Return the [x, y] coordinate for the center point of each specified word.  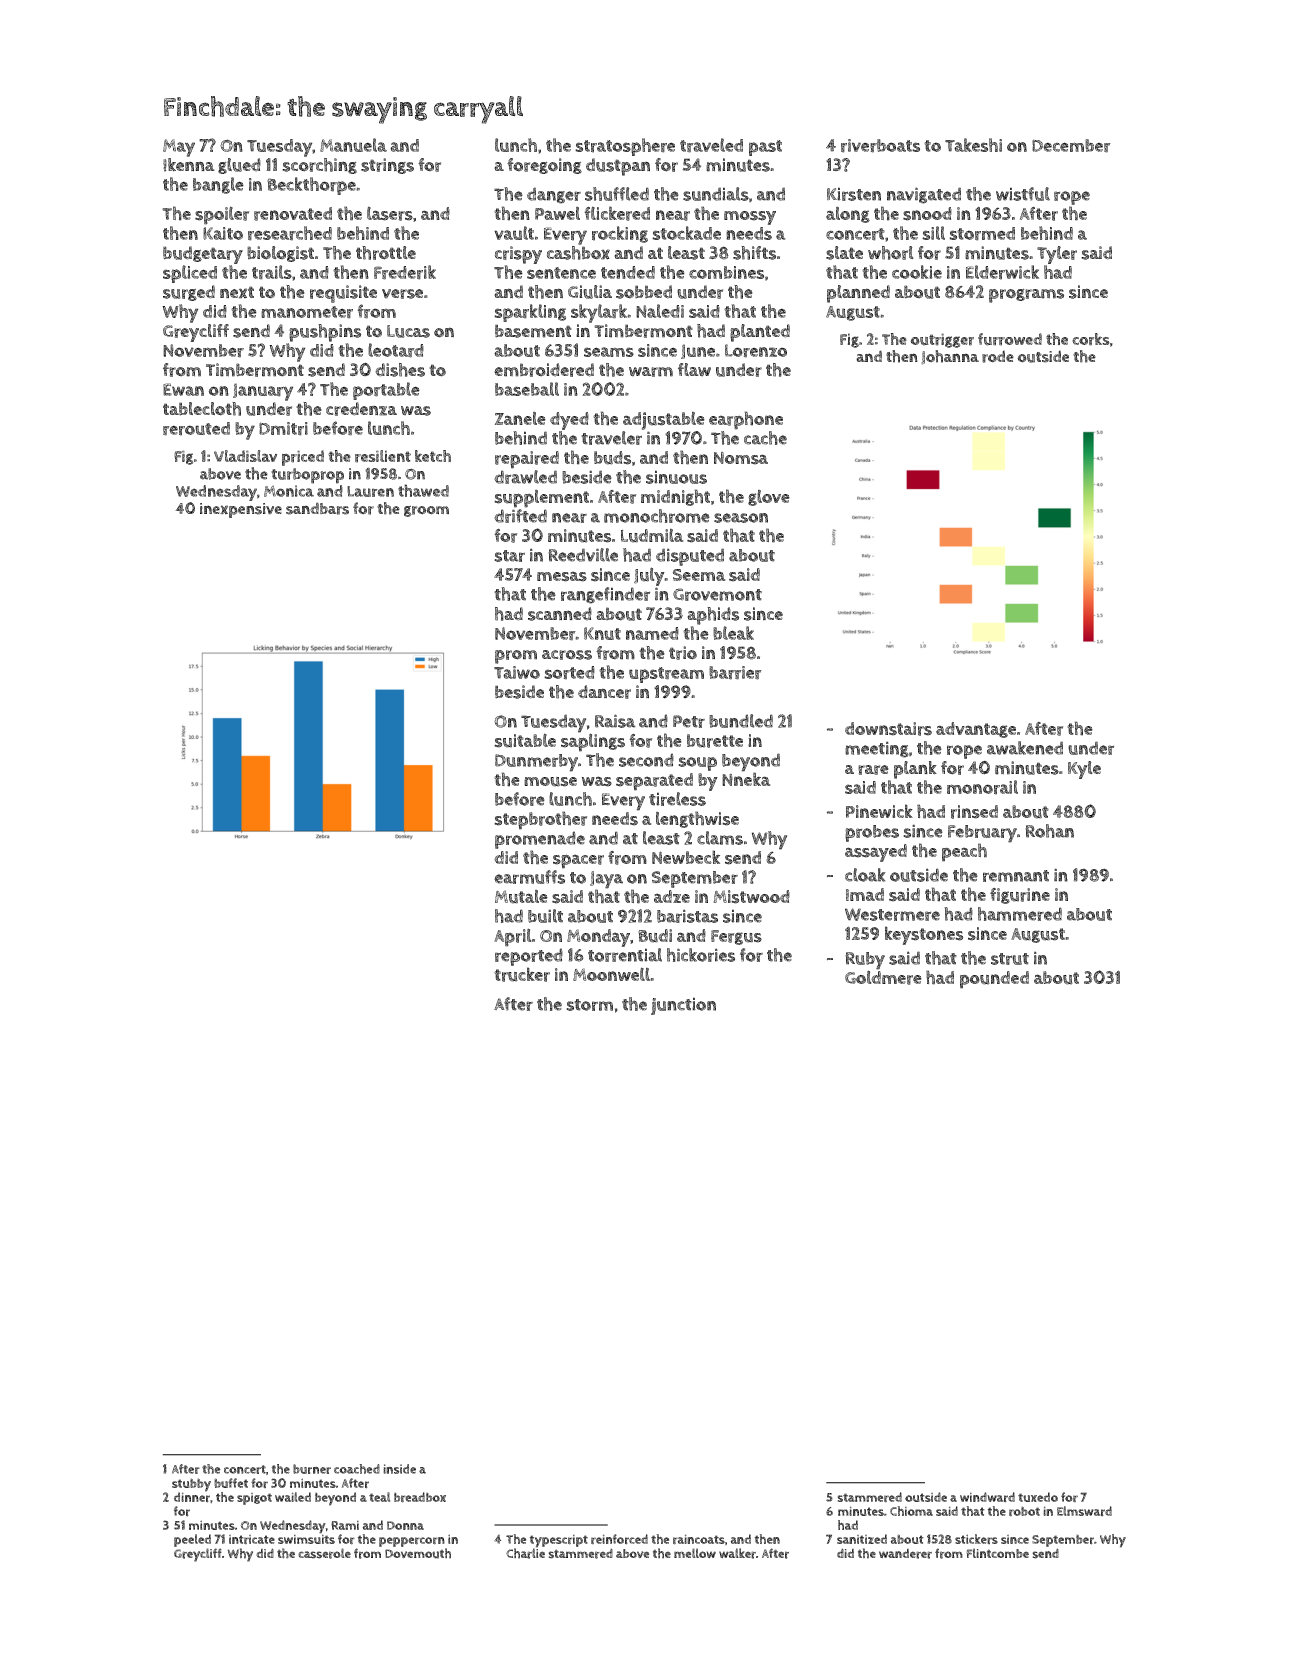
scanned [560, 614]
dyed [569, 421]
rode [998, 356]
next [237, 292]
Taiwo [517, 672]
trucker [522, 974]
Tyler [1057, 255]
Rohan [1049, 831]
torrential [625, 955]
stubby [191, 1485]
